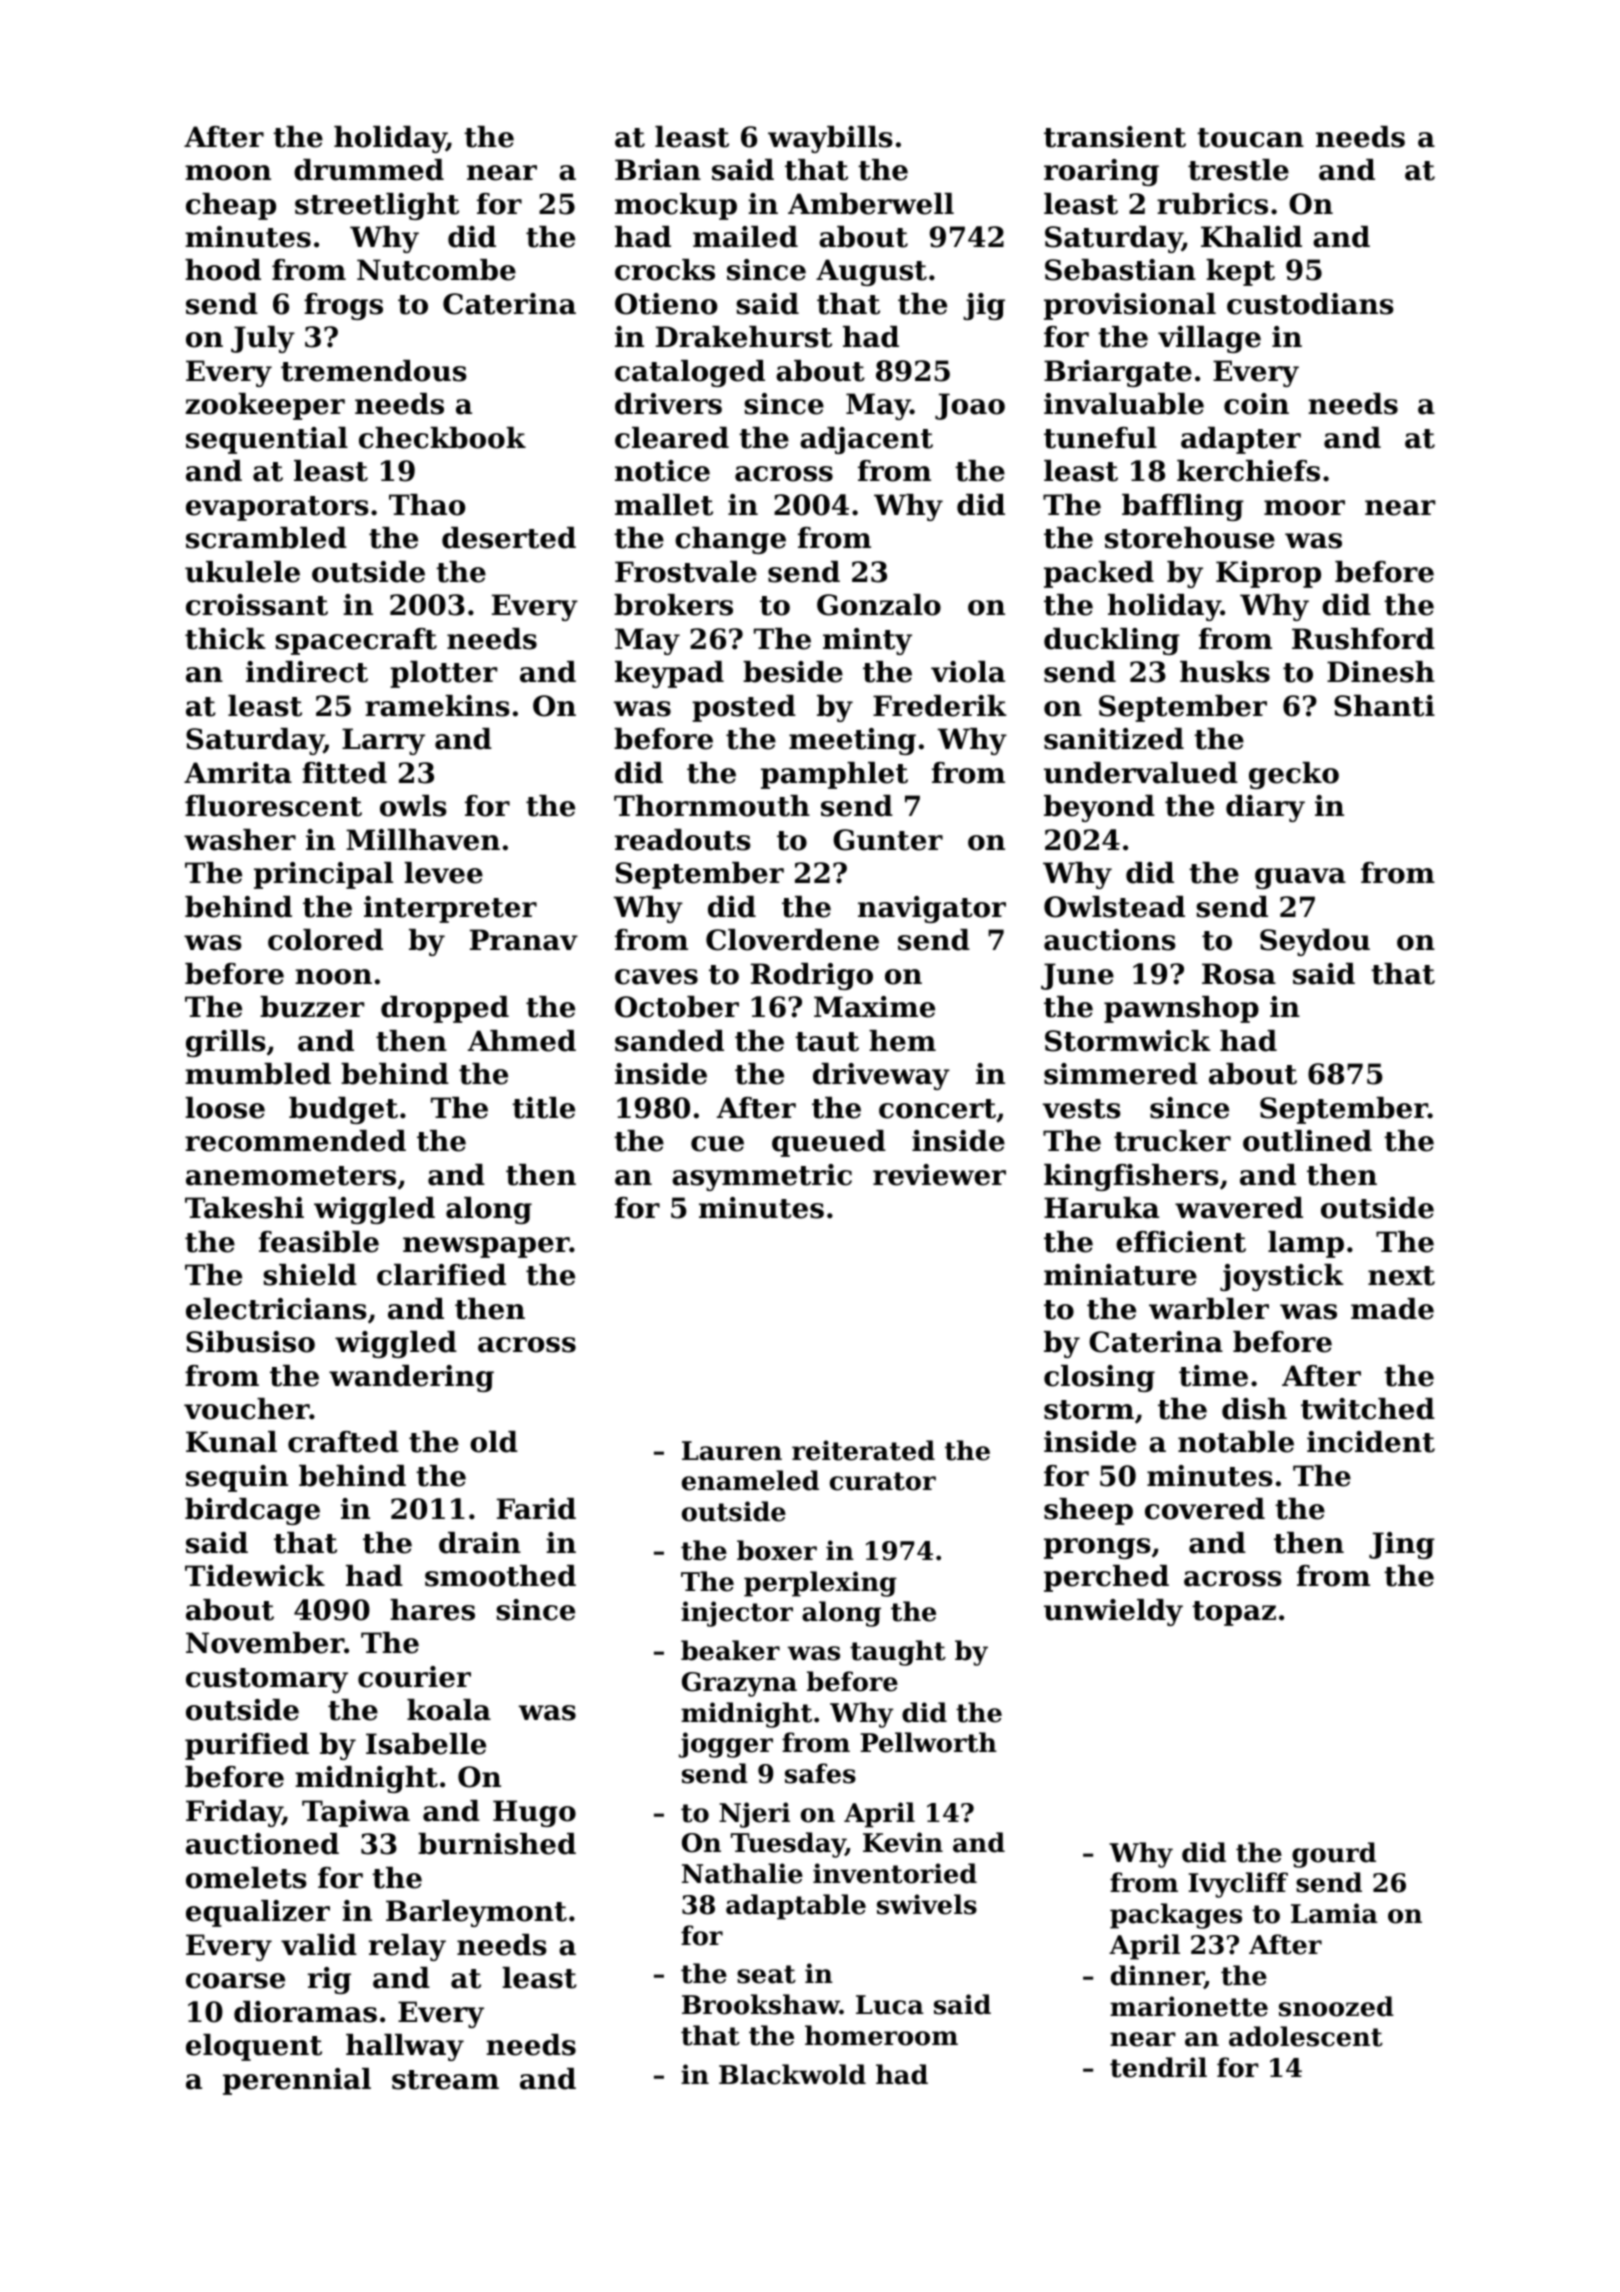 This screenshot has height=2292, width=1620. Describe the element at coordinates (297, 2081) in the screenshot. I see `perennial` at that location.
